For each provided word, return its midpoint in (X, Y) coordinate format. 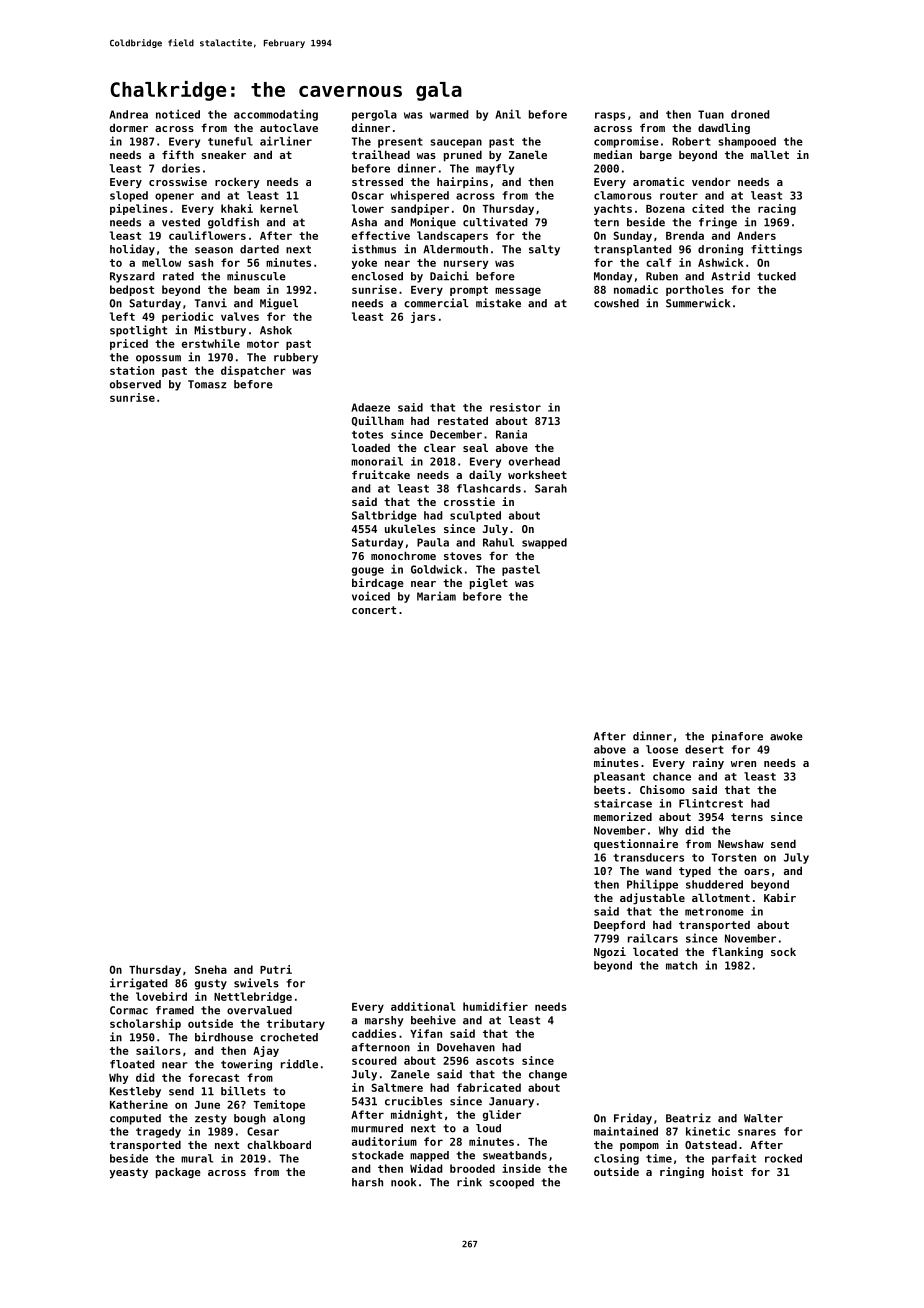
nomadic (636, 289)
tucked (776, 276)
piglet (489, 584)
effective (381, 235)
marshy (384, 1021)
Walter (763, 1118)
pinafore (737, 737)
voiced (371, 596)
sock (783, 951)
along (289, 1119)
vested (181, 222)
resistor (515, 407)
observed (135, 384)
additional (423, 1006)
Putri (276, 969)
